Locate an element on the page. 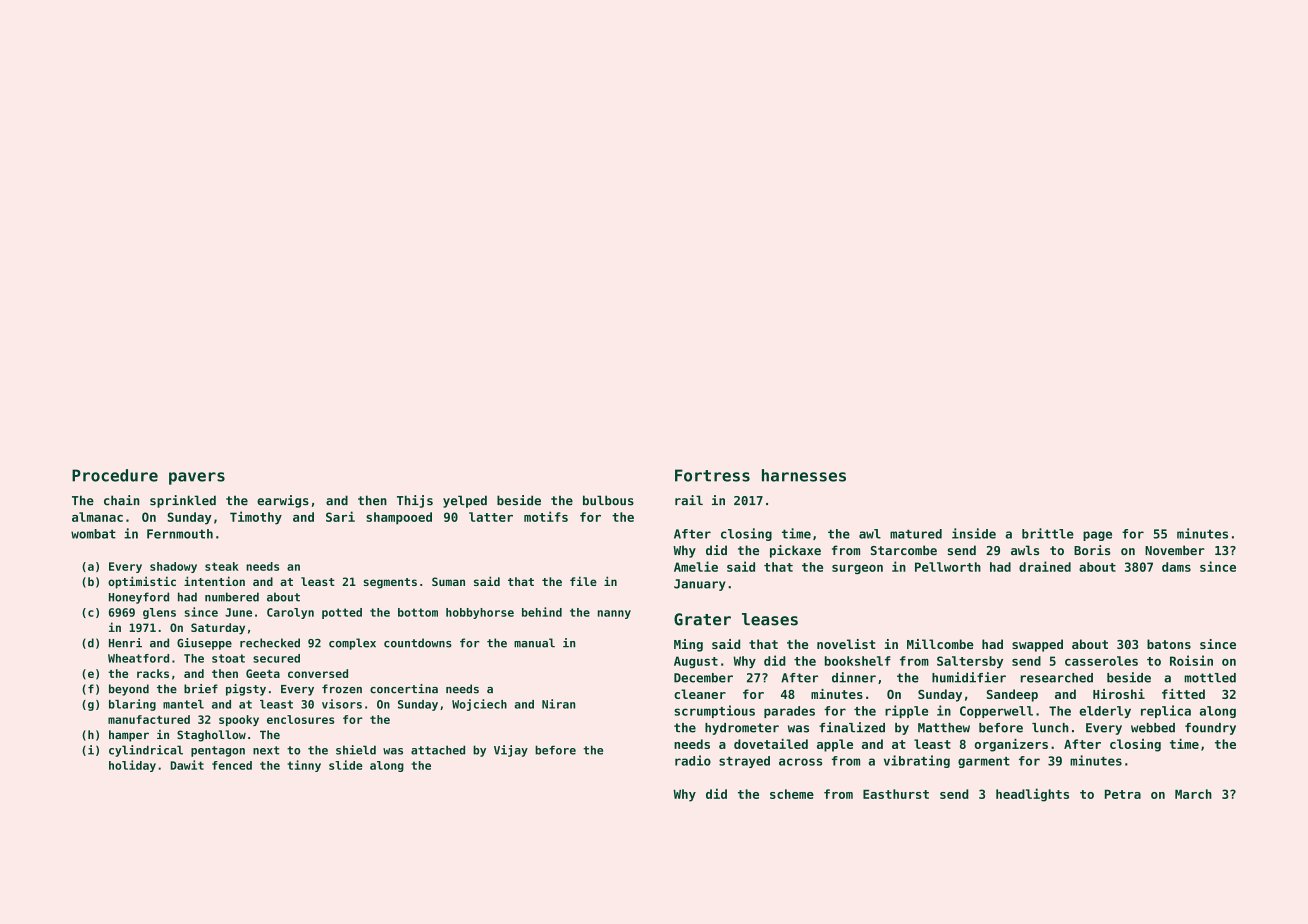  harnesses is located at coordinates (804, 475).
